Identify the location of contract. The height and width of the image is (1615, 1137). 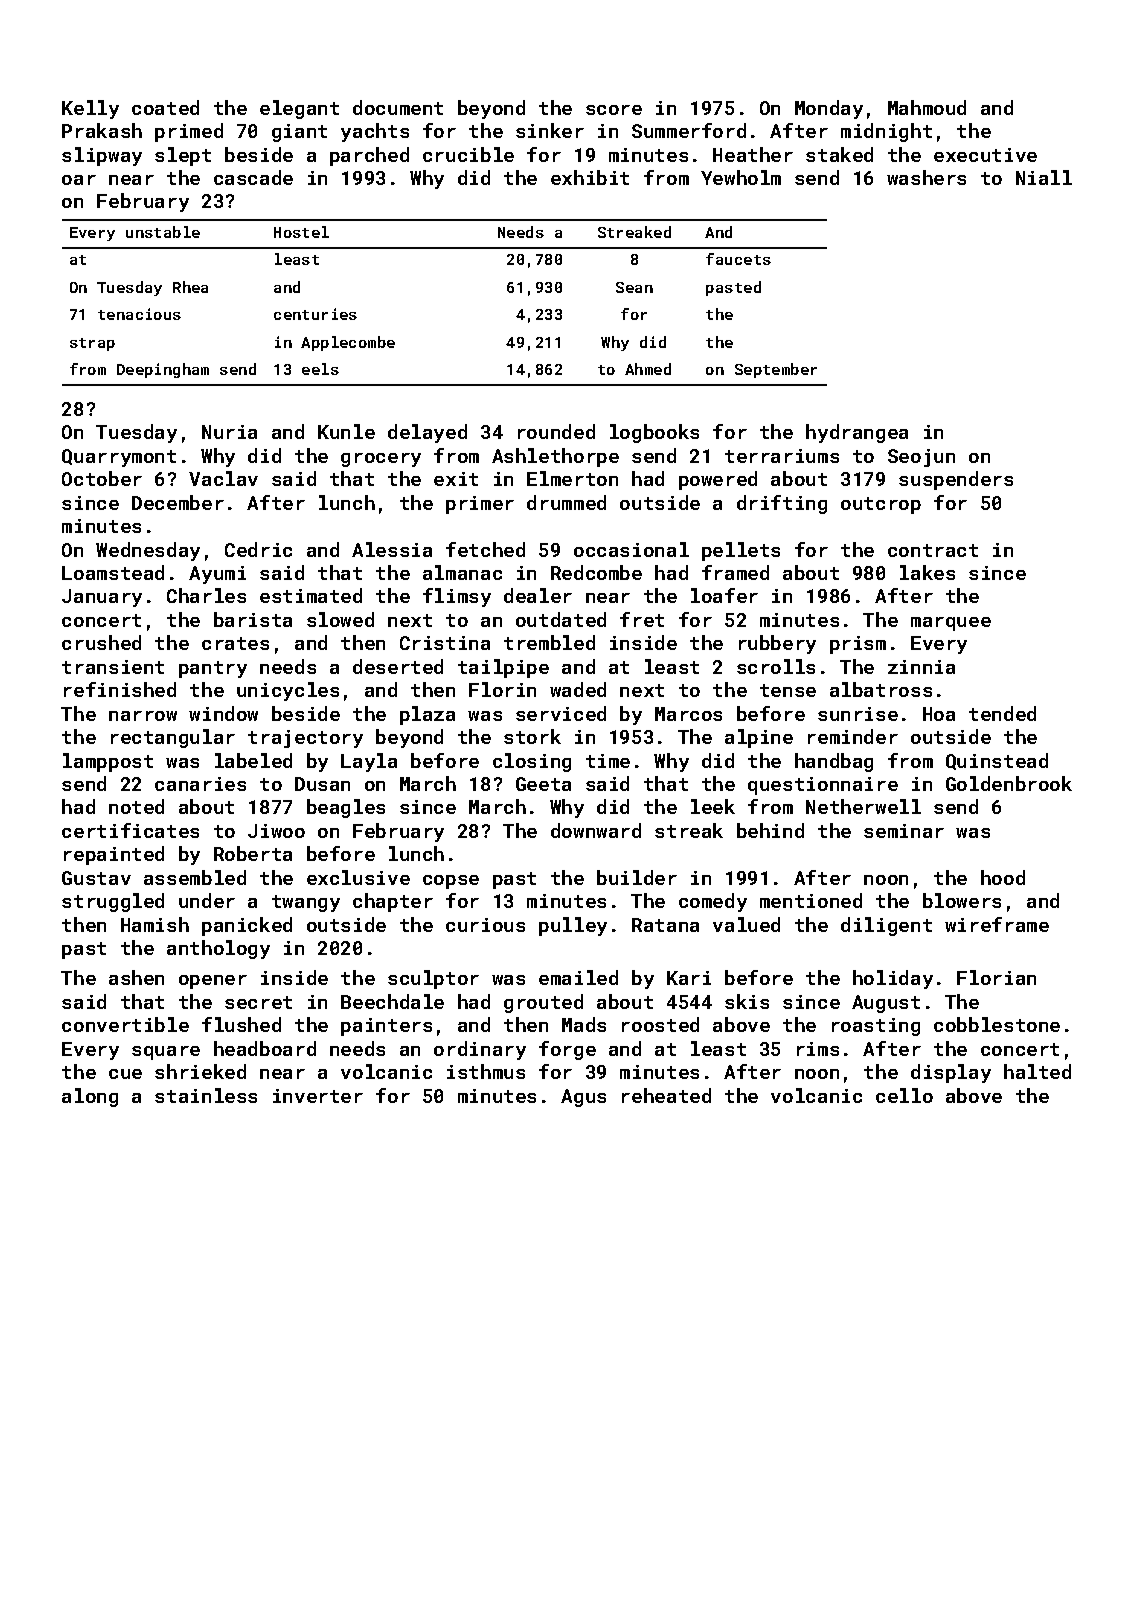
(933, 550).
